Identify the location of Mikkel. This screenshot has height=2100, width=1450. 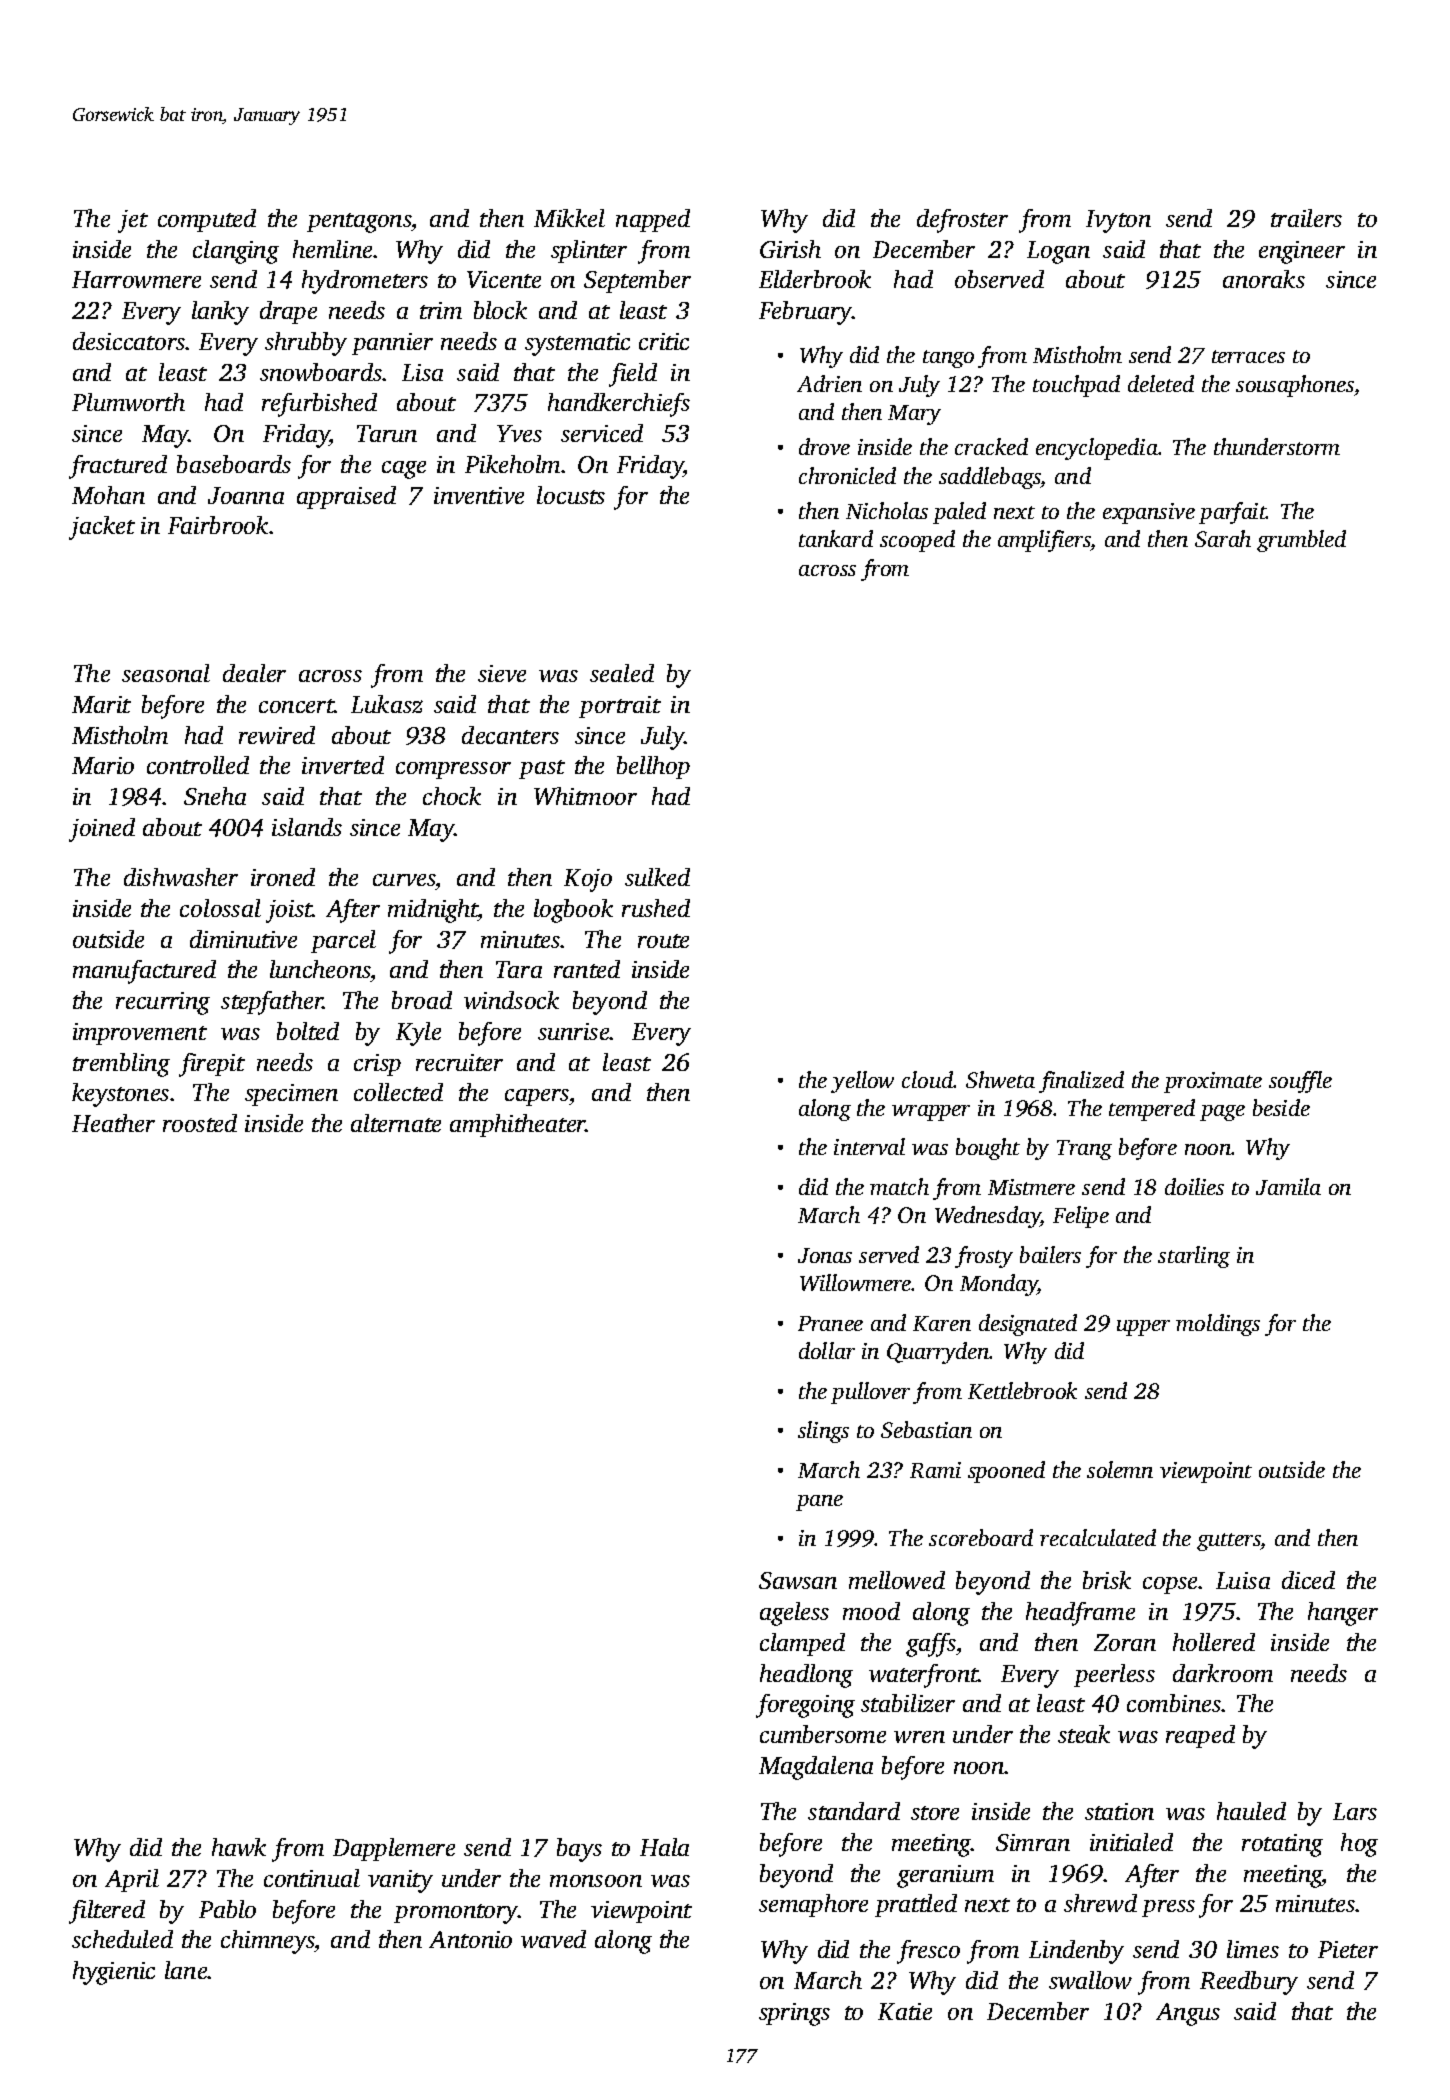
(569, 218).
